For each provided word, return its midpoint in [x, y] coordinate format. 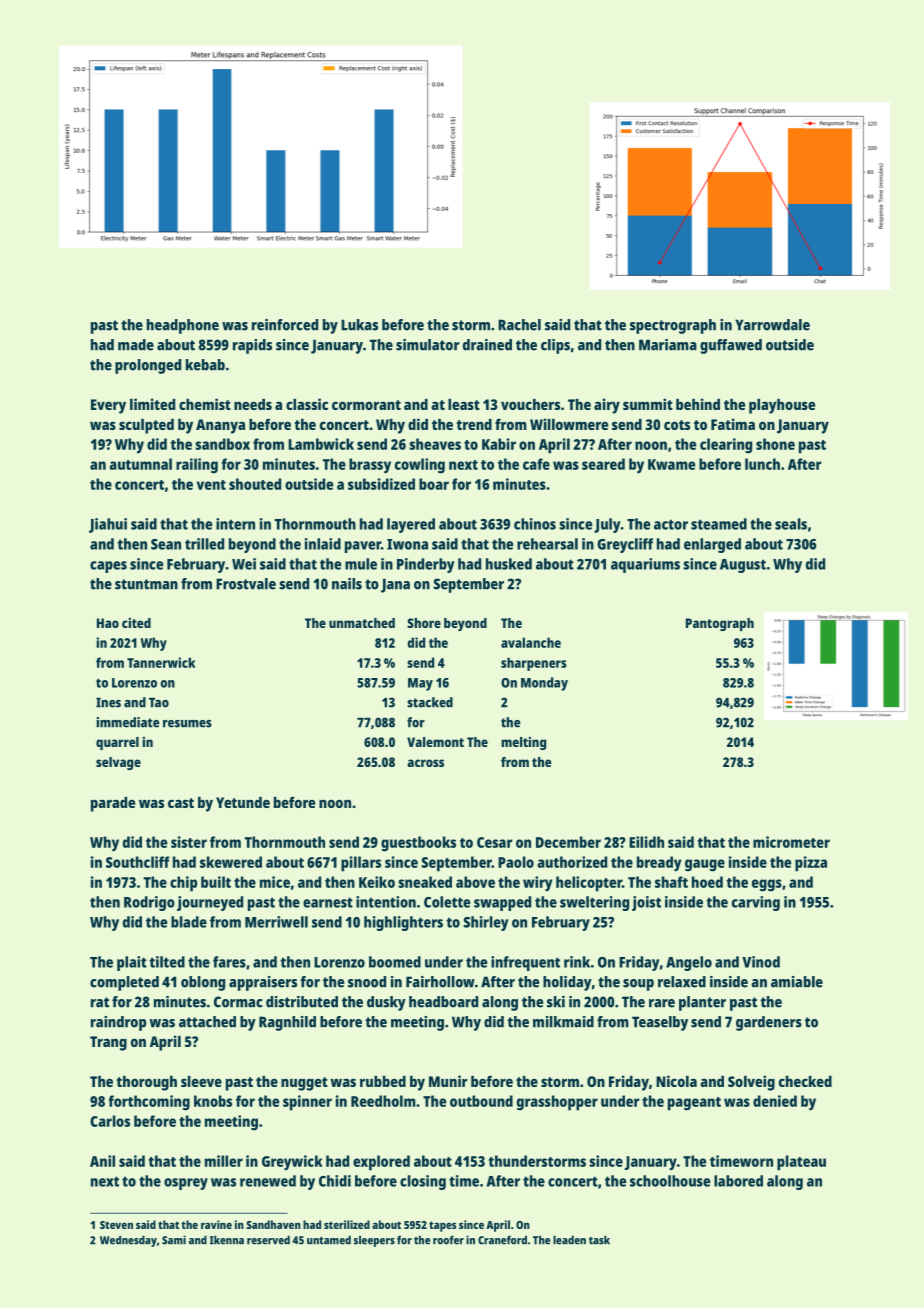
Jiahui [108, 525]
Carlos [110, 1121]
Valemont [435, 742]
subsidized [381, 484]
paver [363, 547]
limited [152, 404]
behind [698, 404]
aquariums [645, 565]
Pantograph [720, 624]
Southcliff [138, 862]
